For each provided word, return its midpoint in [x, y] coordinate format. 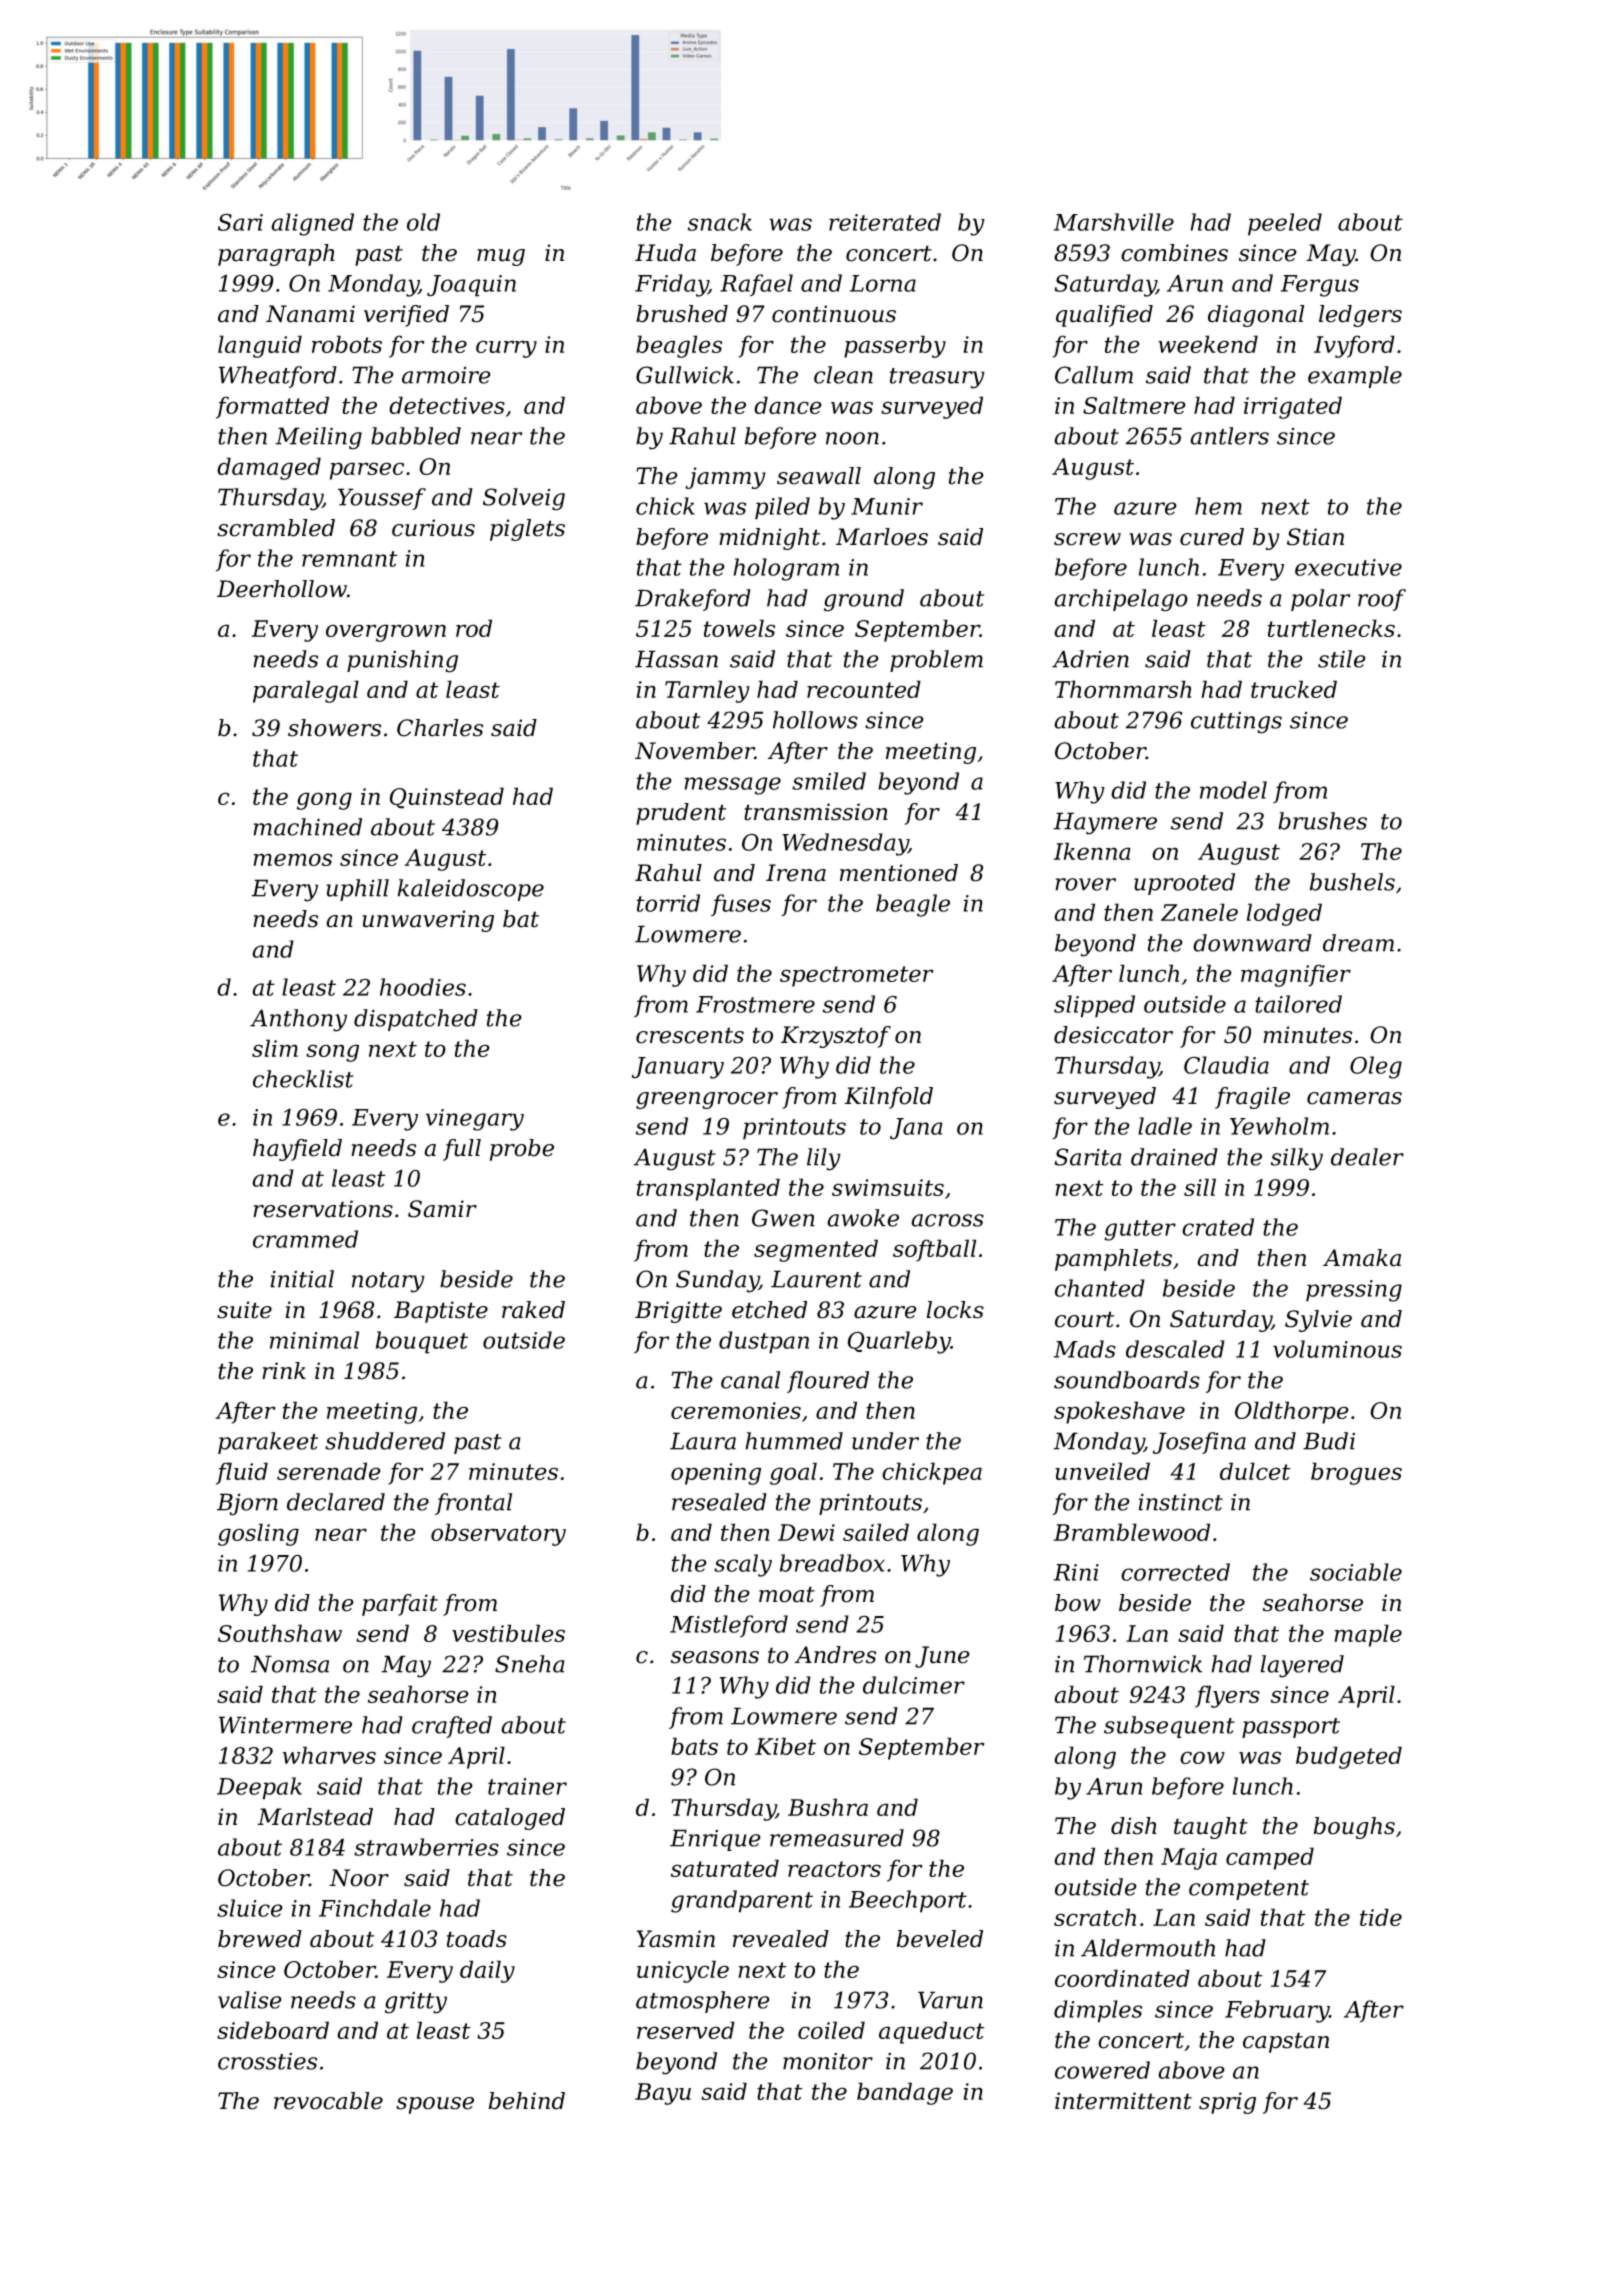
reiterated [885, 222]
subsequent [1169, 1727]
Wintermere [285, 1725]
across [947, 1220]
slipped [1094, 1006]
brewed [260, 1939]
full [462, 1150]
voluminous [1337, 1349]
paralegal [306, 691]
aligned [312, 224]
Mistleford [729, 1626]
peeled [1285, 224]
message [732, 786]
